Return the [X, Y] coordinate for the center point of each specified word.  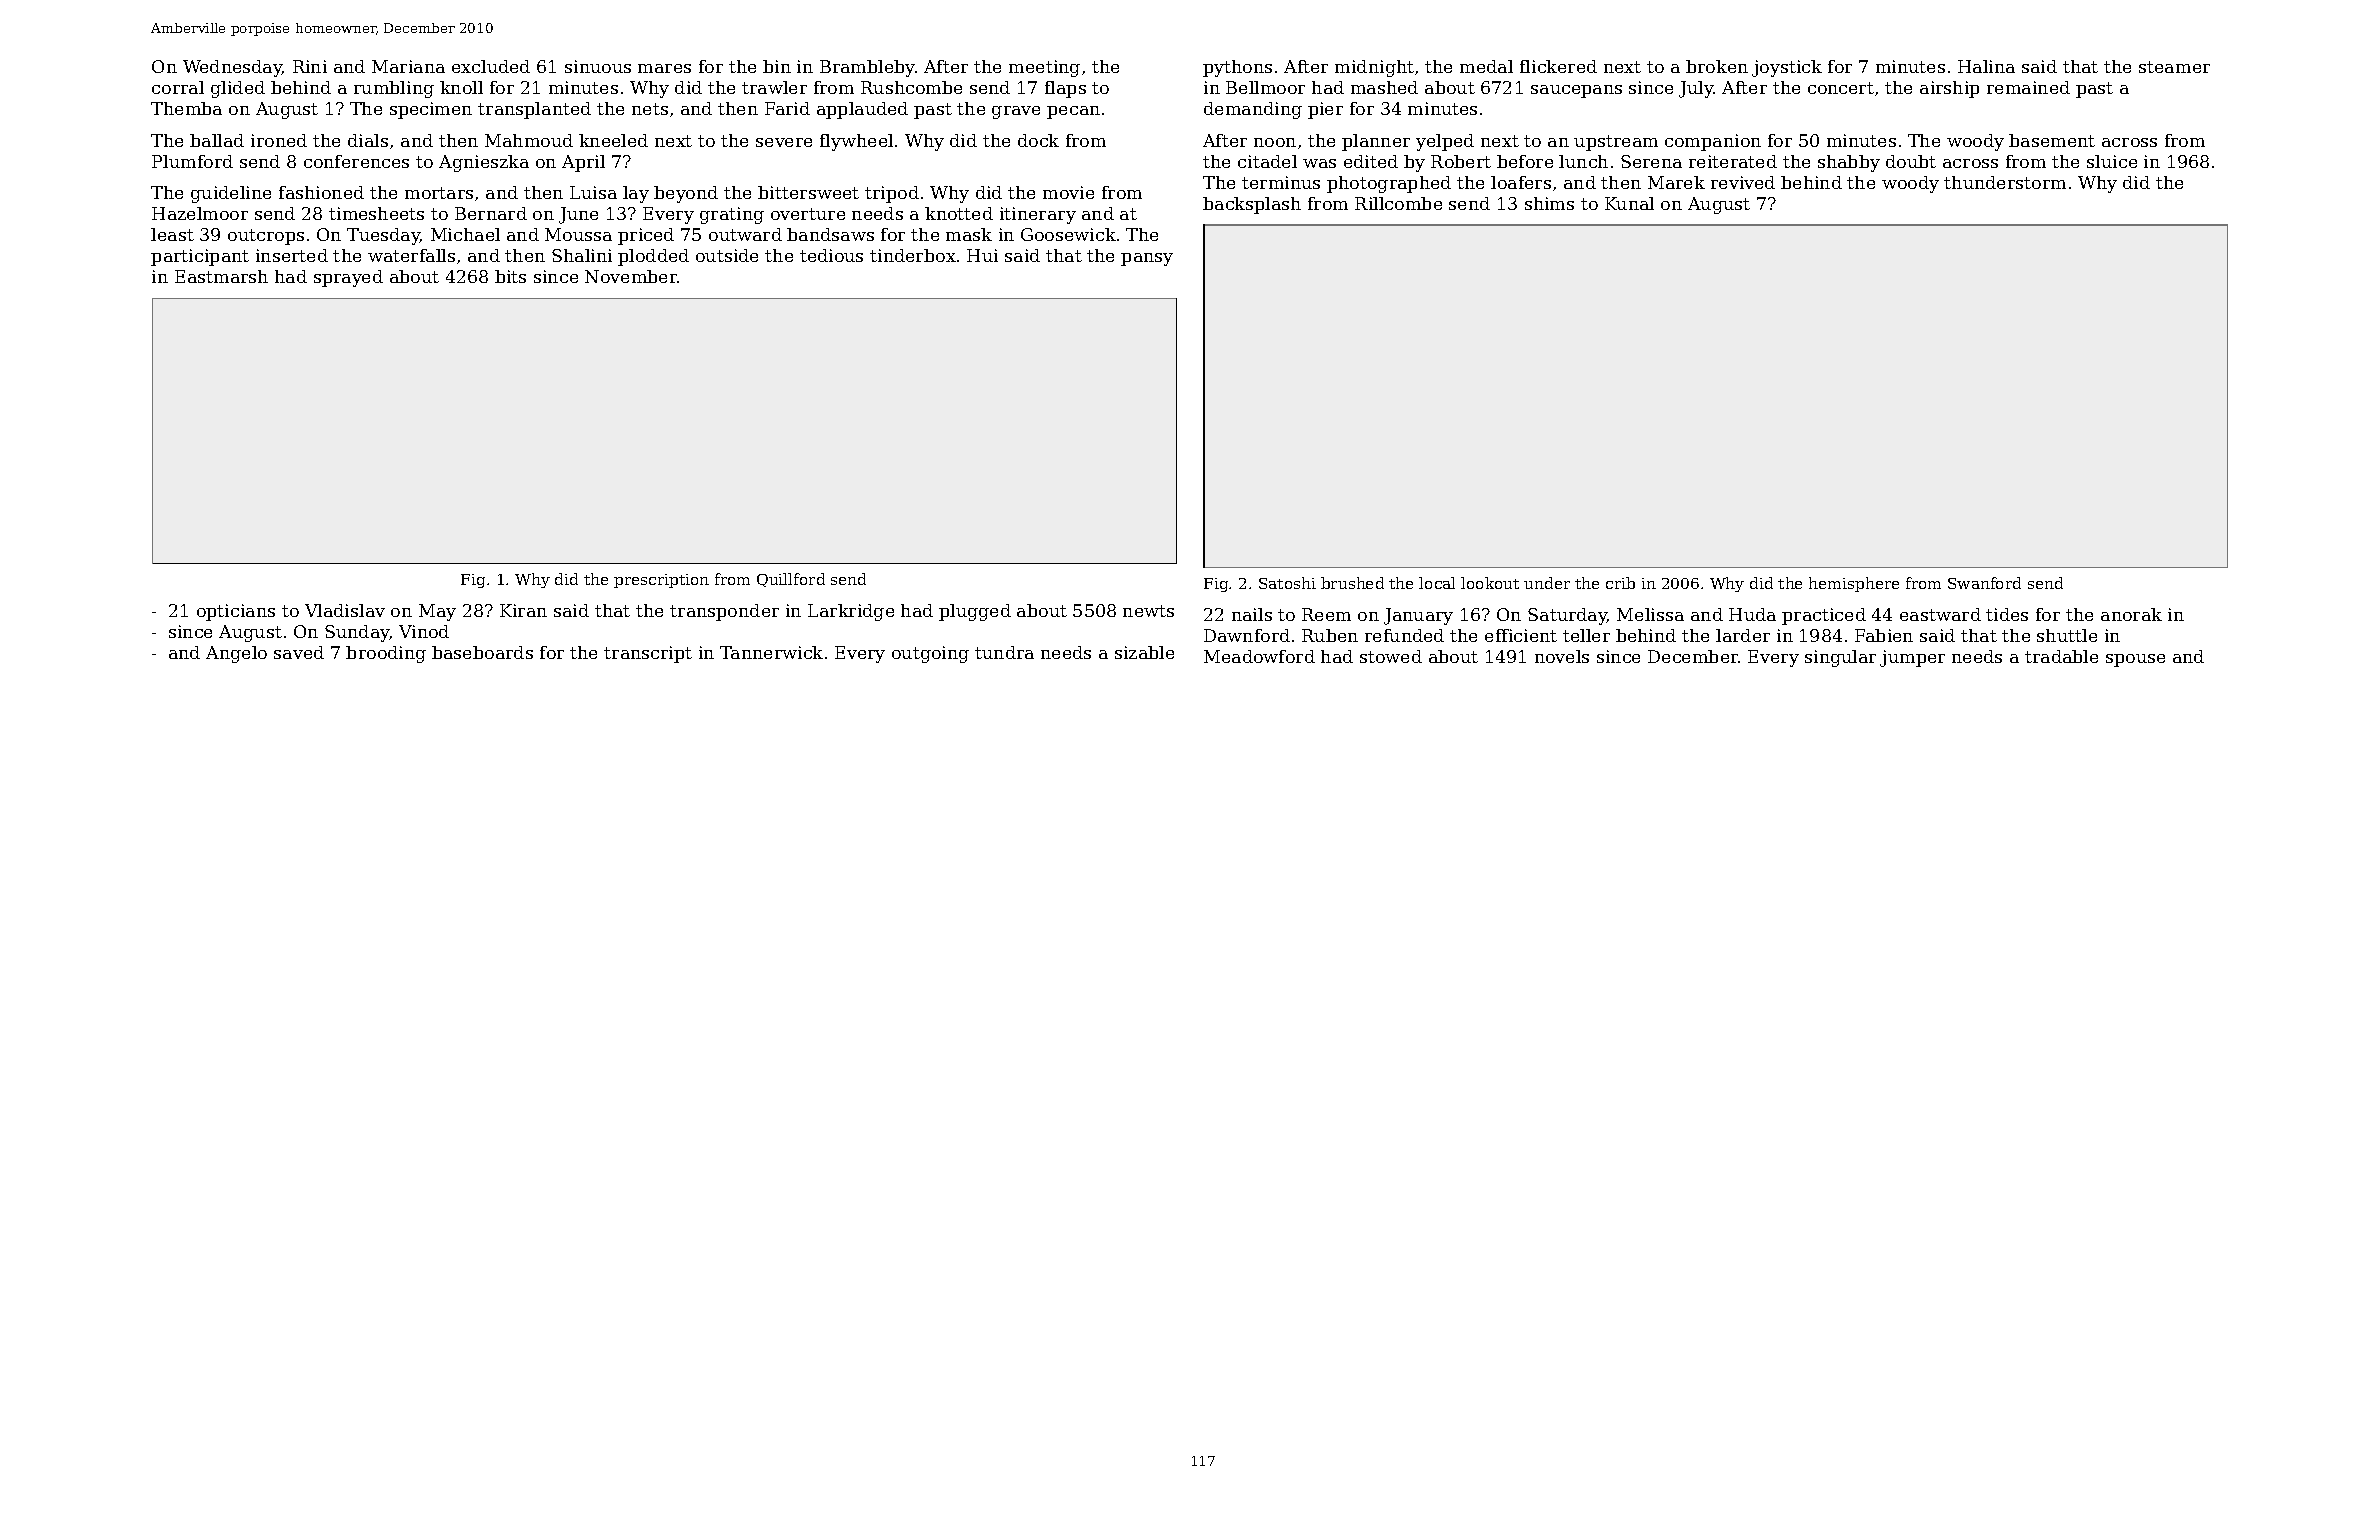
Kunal [1629, 203]
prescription [661, 581]
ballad [217, 140]
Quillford [791, 580]
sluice [2112, 161]
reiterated [1733, 161]
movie [1068, 192]
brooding [386, 654]
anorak [2131, 614]
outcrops [266, 237]
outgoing [930, 654]
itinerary [1038, 215]
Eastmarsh [221, 276]
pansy [1147, 259]
